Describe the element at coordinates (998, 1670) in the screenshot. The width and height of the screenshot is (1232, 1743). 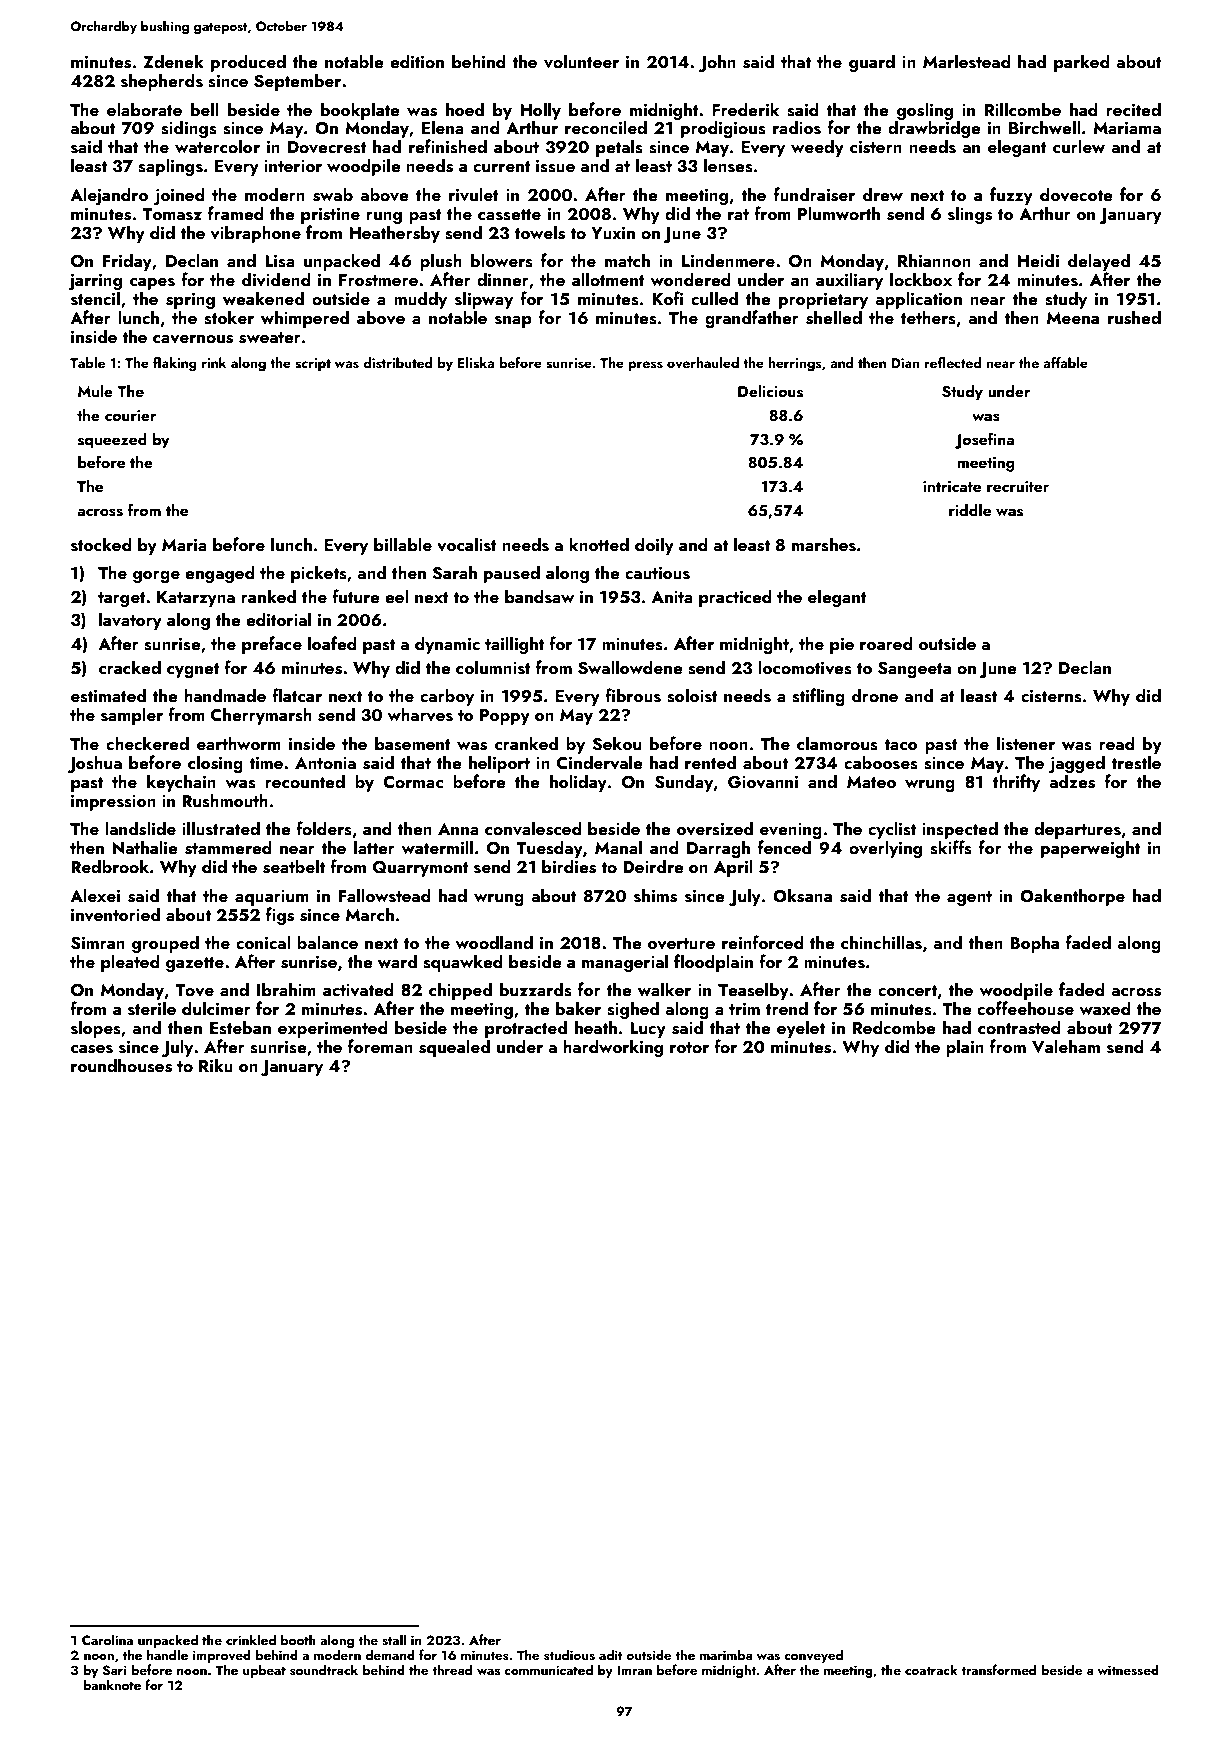
I see `transformed` at that location.
